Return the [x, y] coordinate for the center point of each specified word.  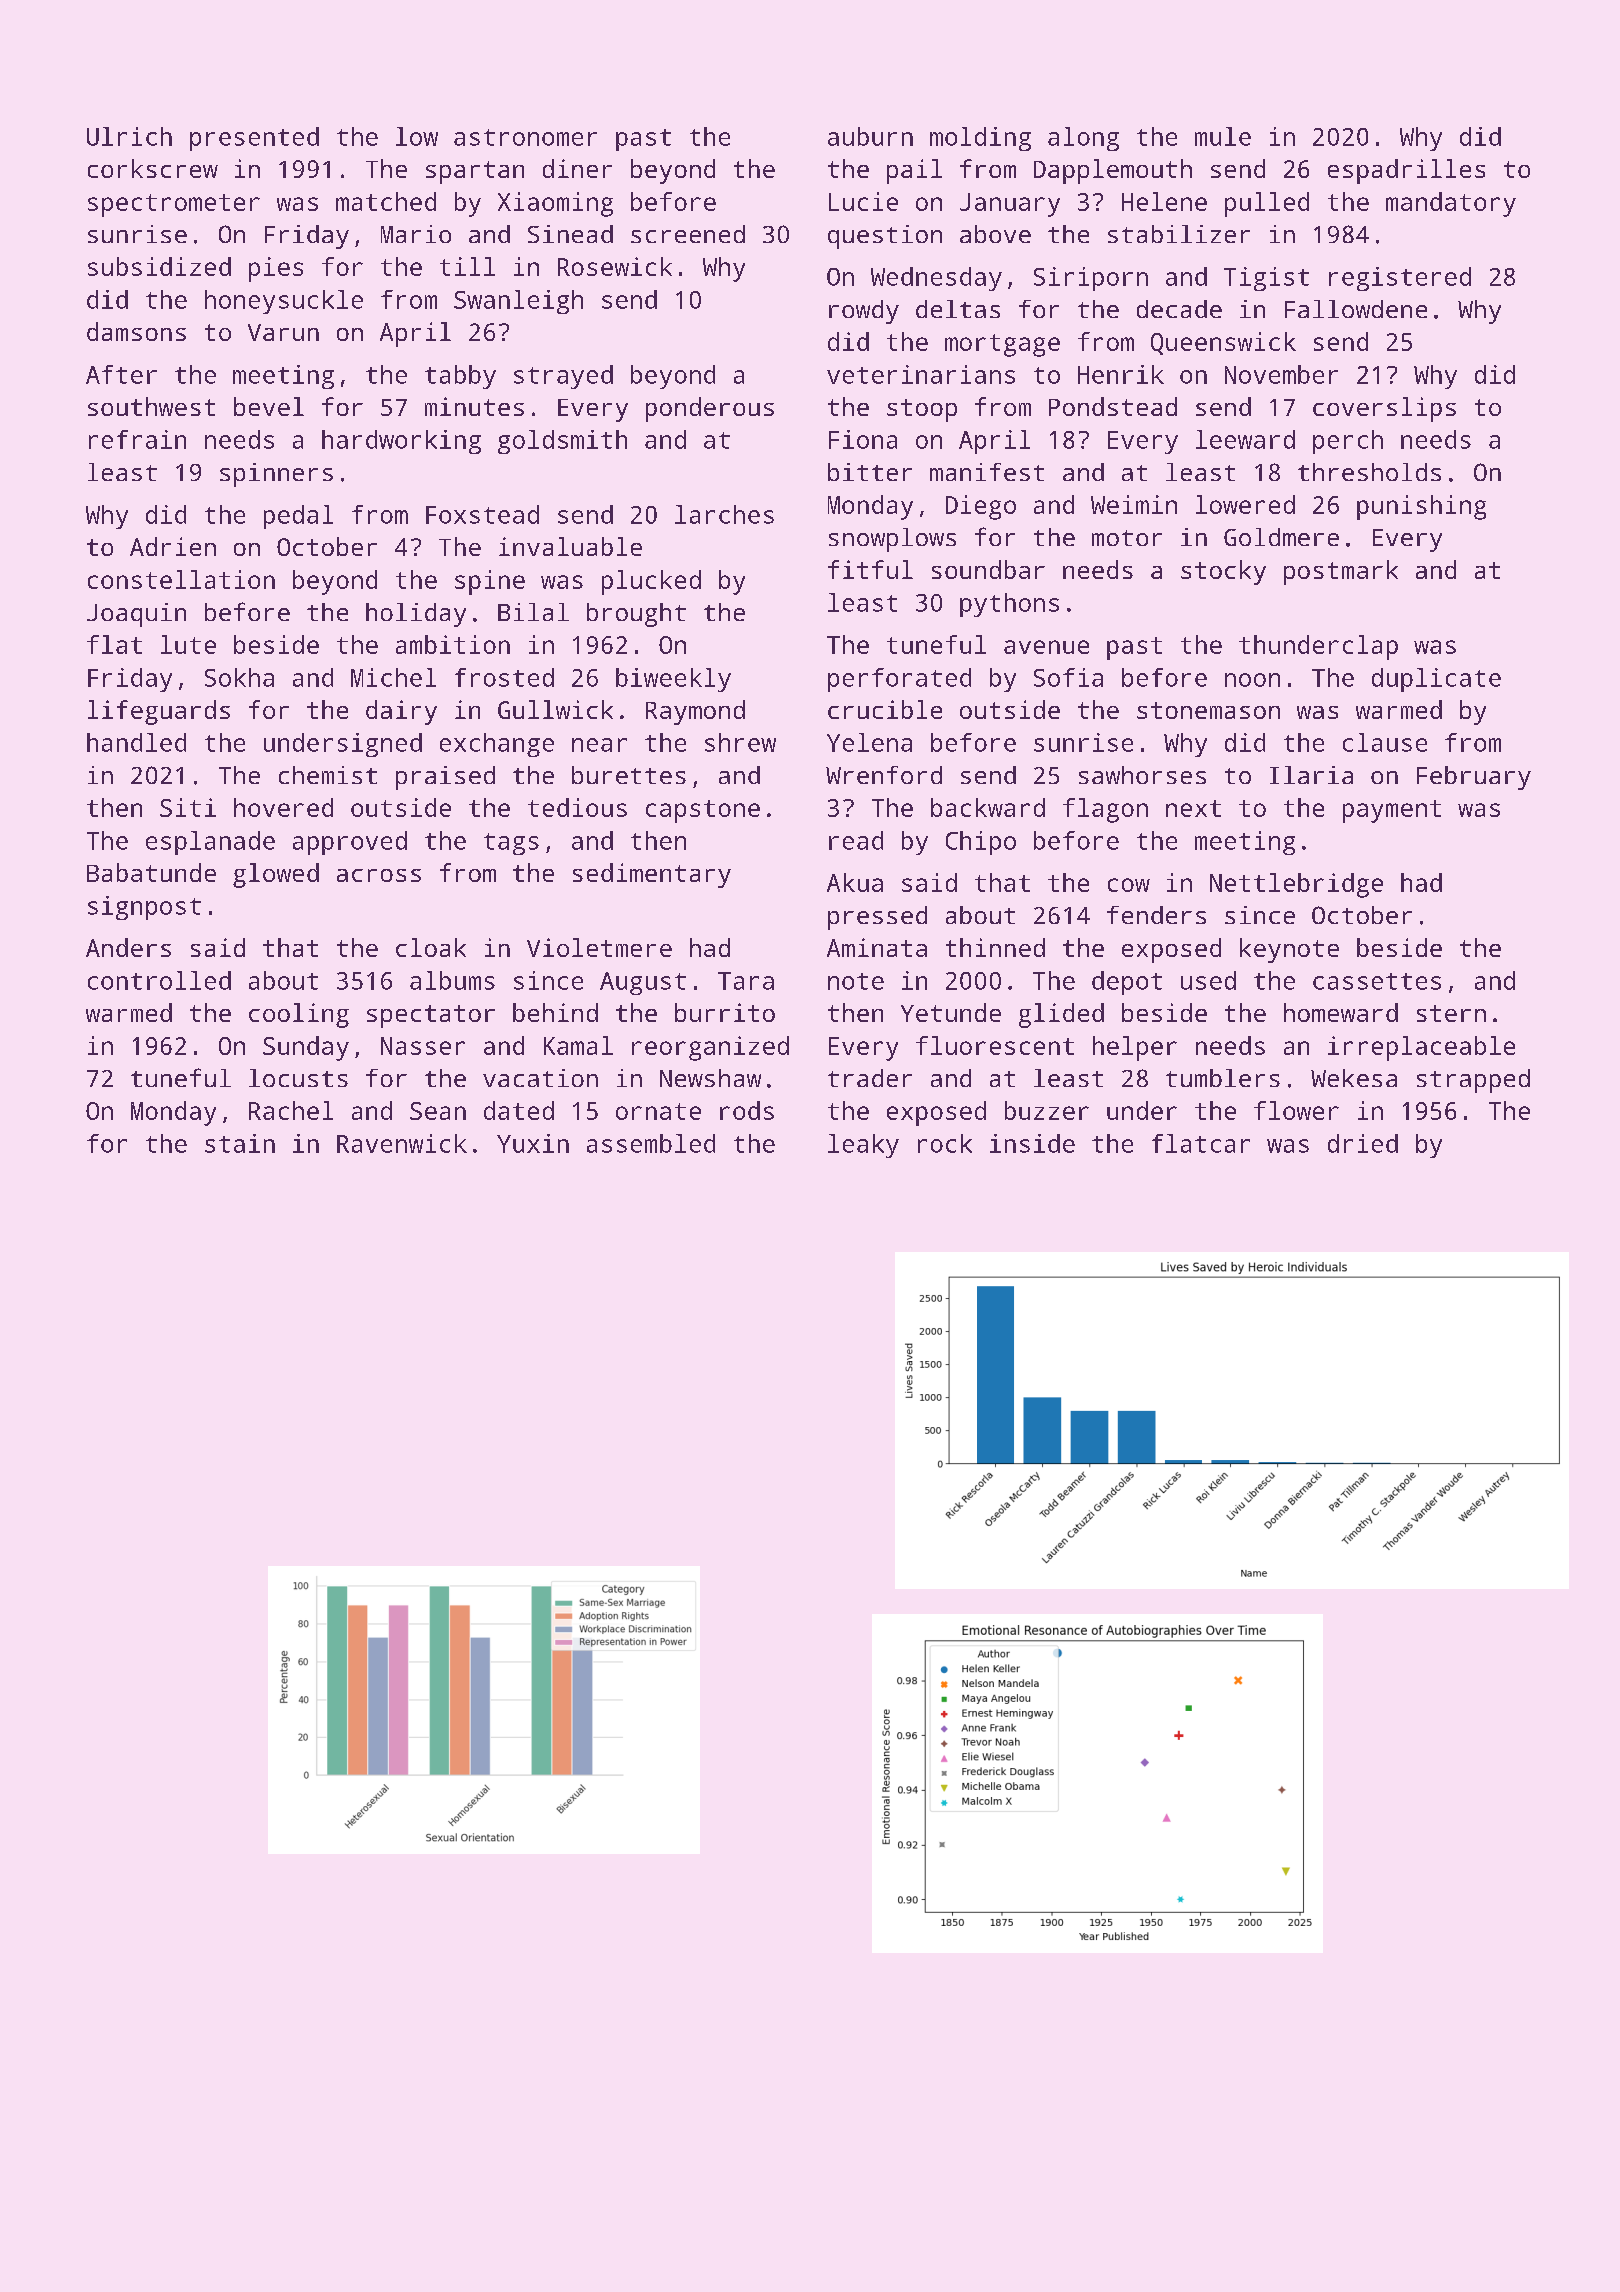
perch [1348, 442]
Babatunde [151, 872]
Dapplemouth [1113, 171]
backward [988, 807]
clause [1385, 742]
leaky [863, 1146]
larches [724, 514]
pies [276, 269]
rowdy [864, 312]
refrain [137, 439]
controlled [159, 980]
